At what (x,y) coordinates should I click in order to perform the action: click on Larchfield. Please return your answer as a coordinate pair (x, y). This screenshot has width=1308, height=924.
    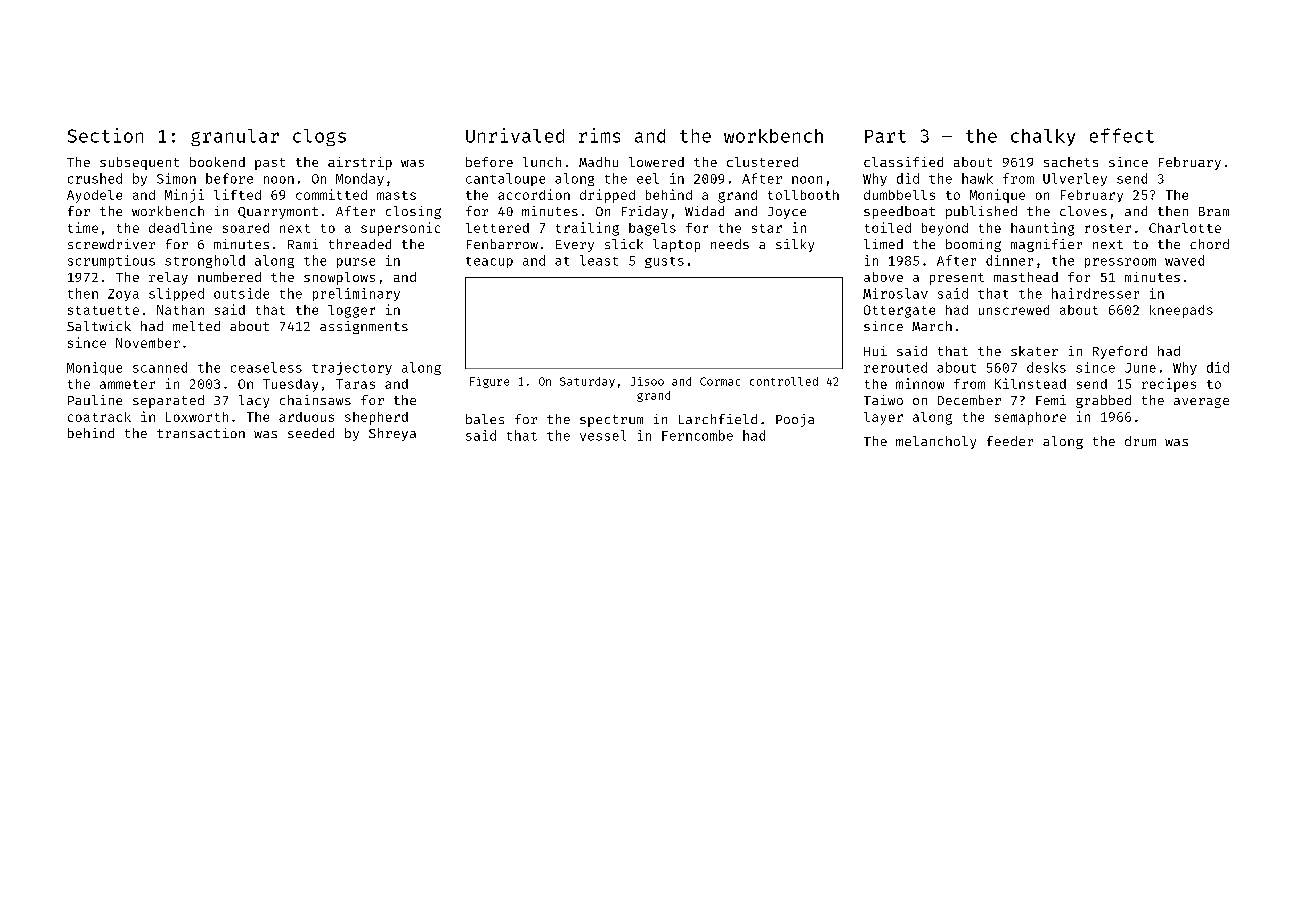
    Looking at the image, I should click on (718, 419).
